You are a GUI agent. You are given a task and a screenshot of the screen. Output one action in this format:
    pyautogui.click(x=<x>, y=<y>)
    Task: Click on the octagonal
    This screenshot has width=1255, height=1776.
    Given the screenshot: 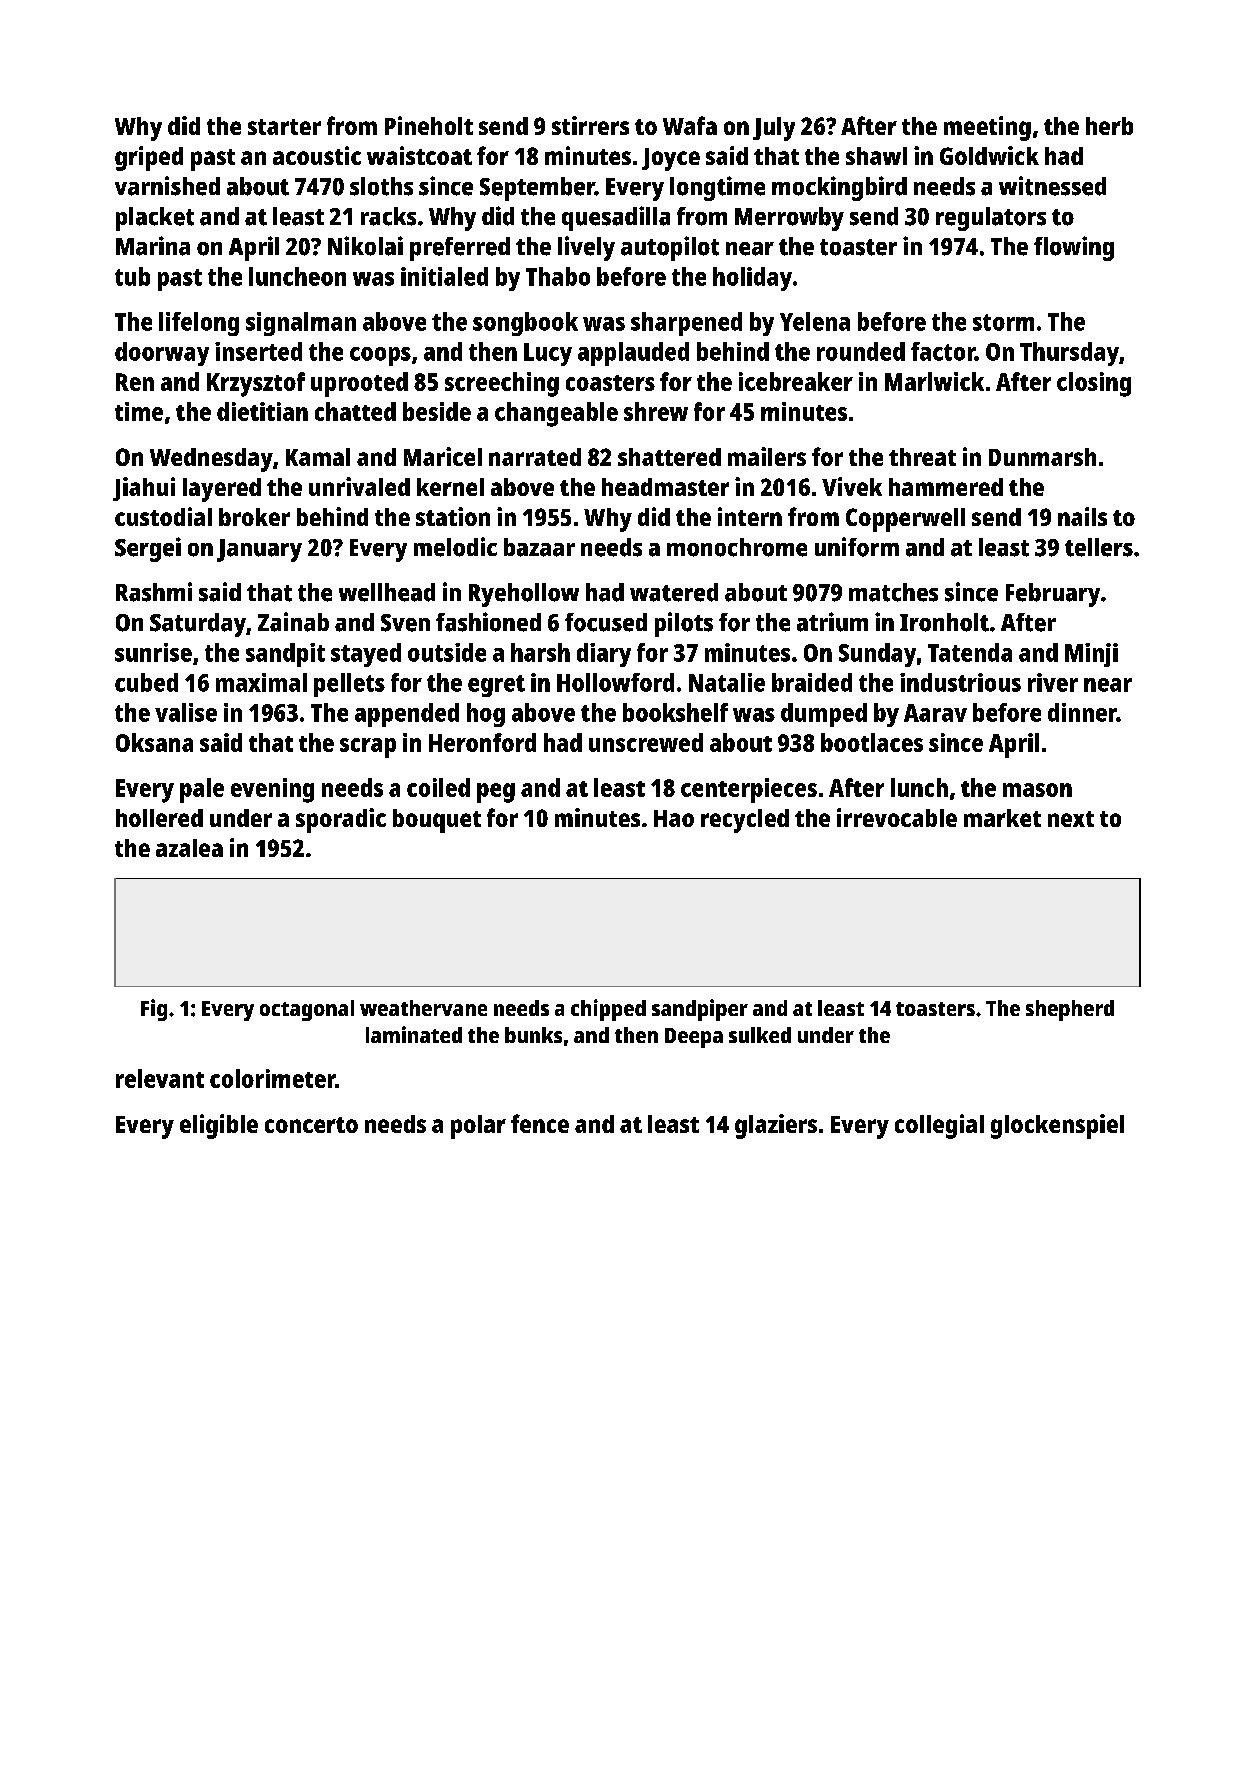 What is the action you would take?
    pyautogui.click(x=307, y=1010)
